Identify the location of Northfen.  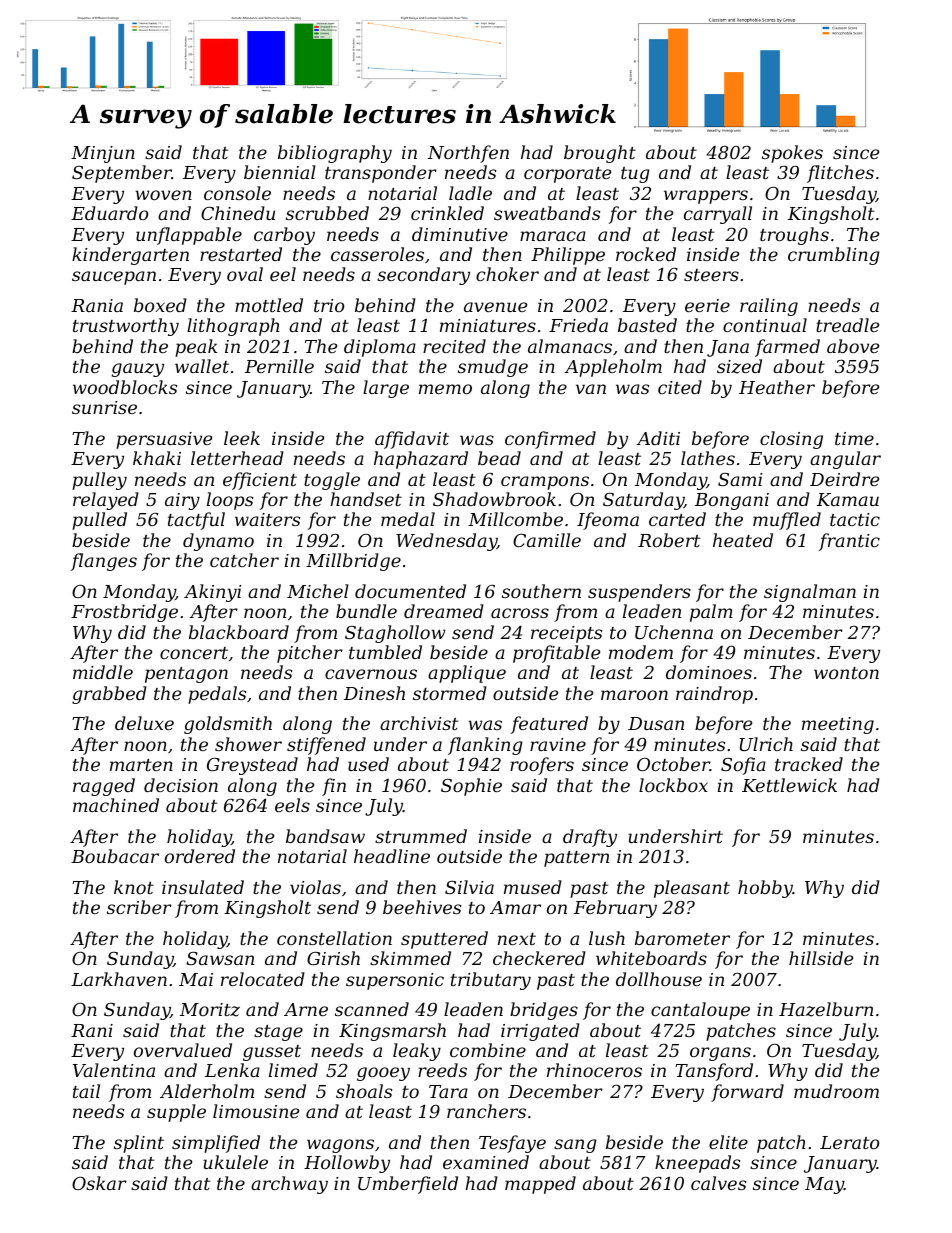
(468, 154).
